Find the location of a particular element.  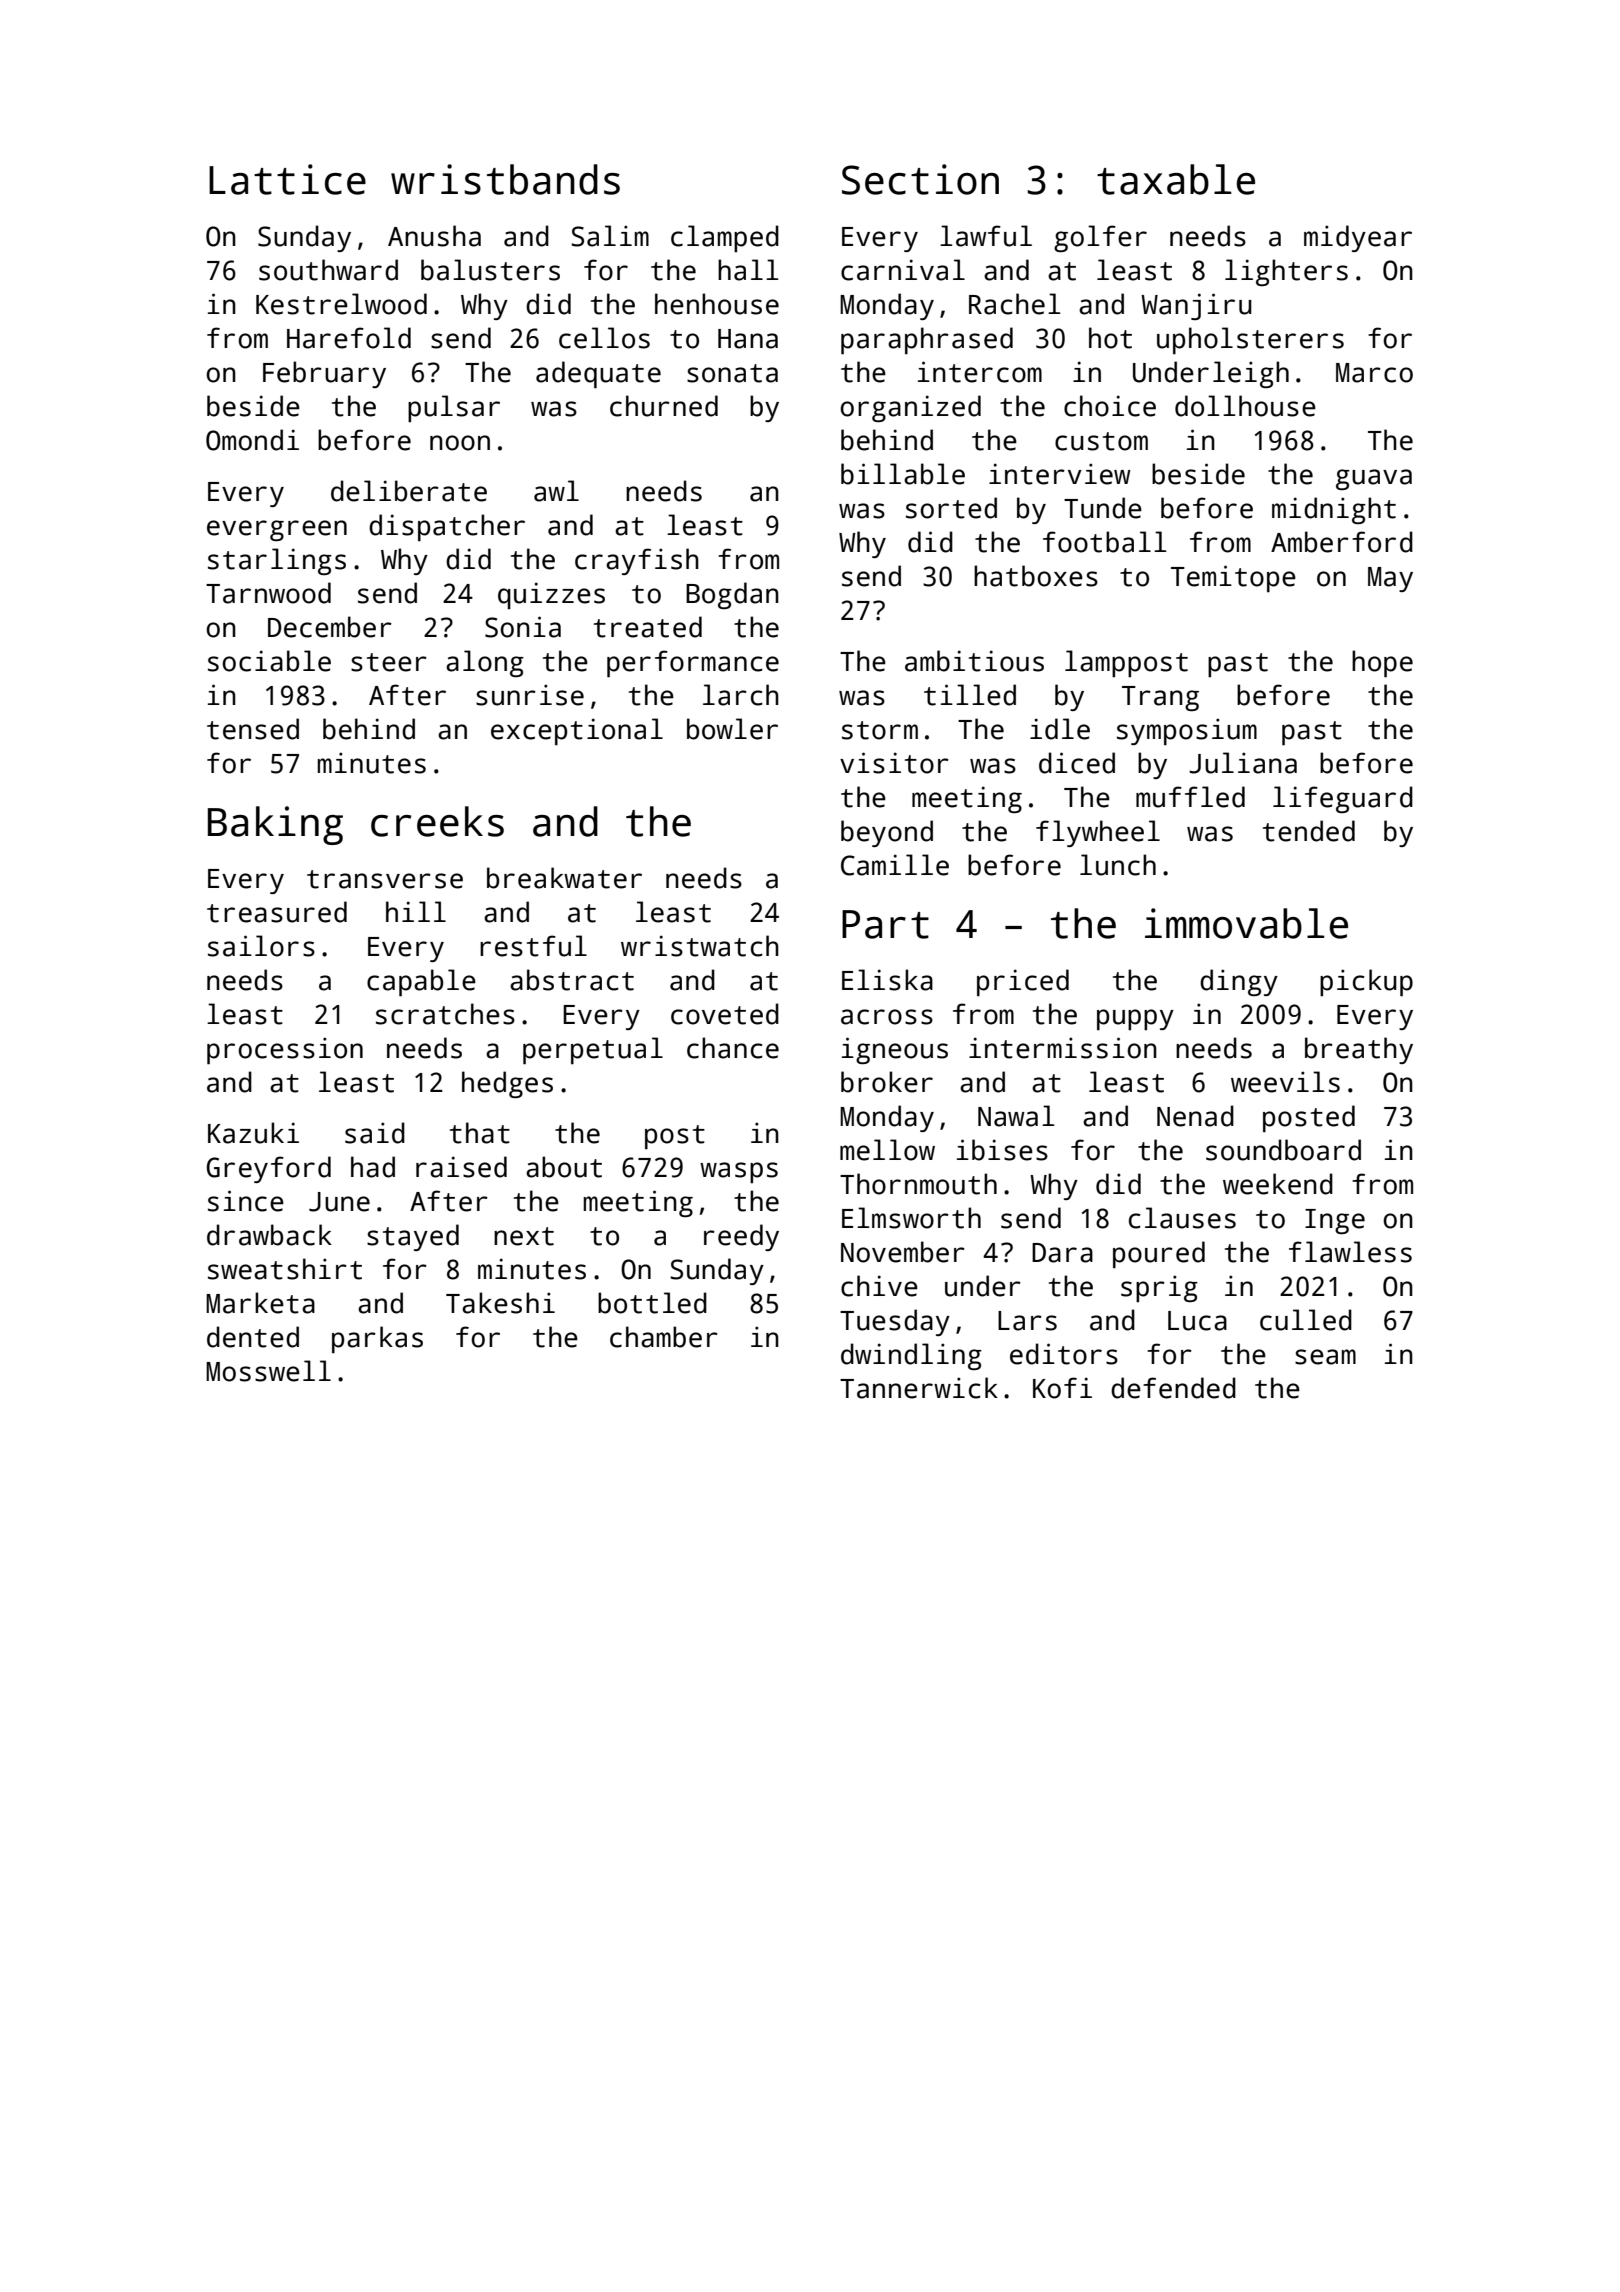

parkas is located at coordinates (377, 1339).
